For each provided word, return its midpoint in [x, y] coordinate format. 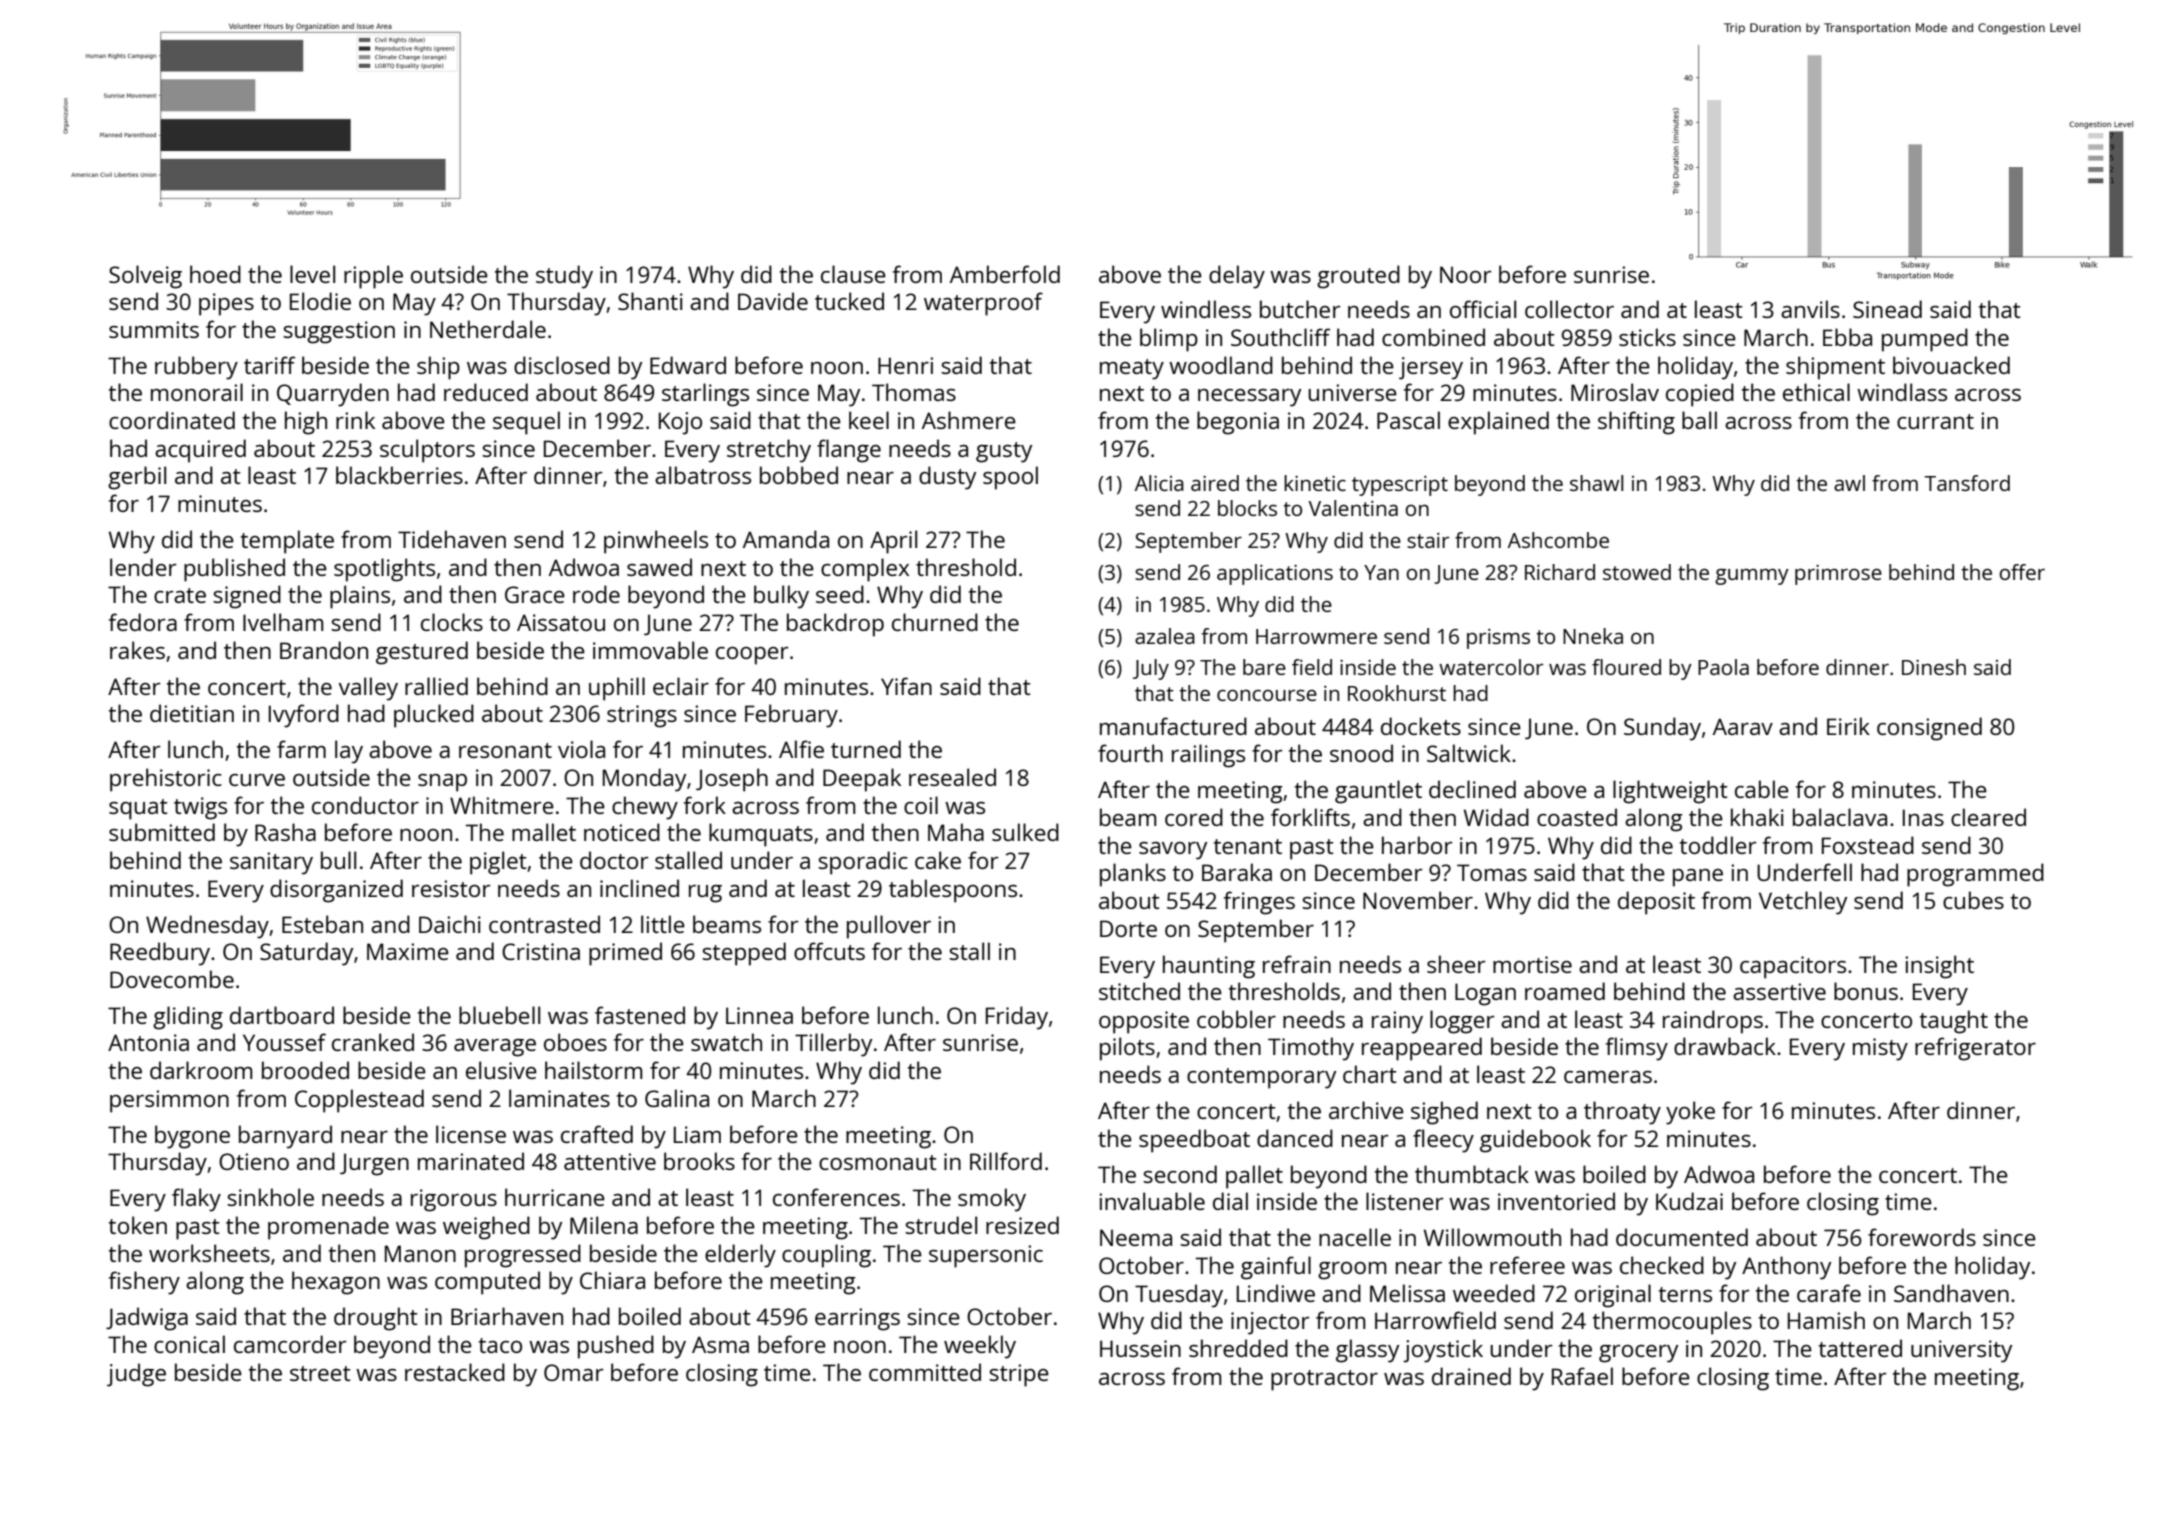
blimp [1169, 340]
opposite [1144, 1022]
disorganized [336, 891]
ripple [373, 277]
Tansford [1967, 483]
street [320, 1373]
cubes [1973, 900]
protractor [1324, 1380]
